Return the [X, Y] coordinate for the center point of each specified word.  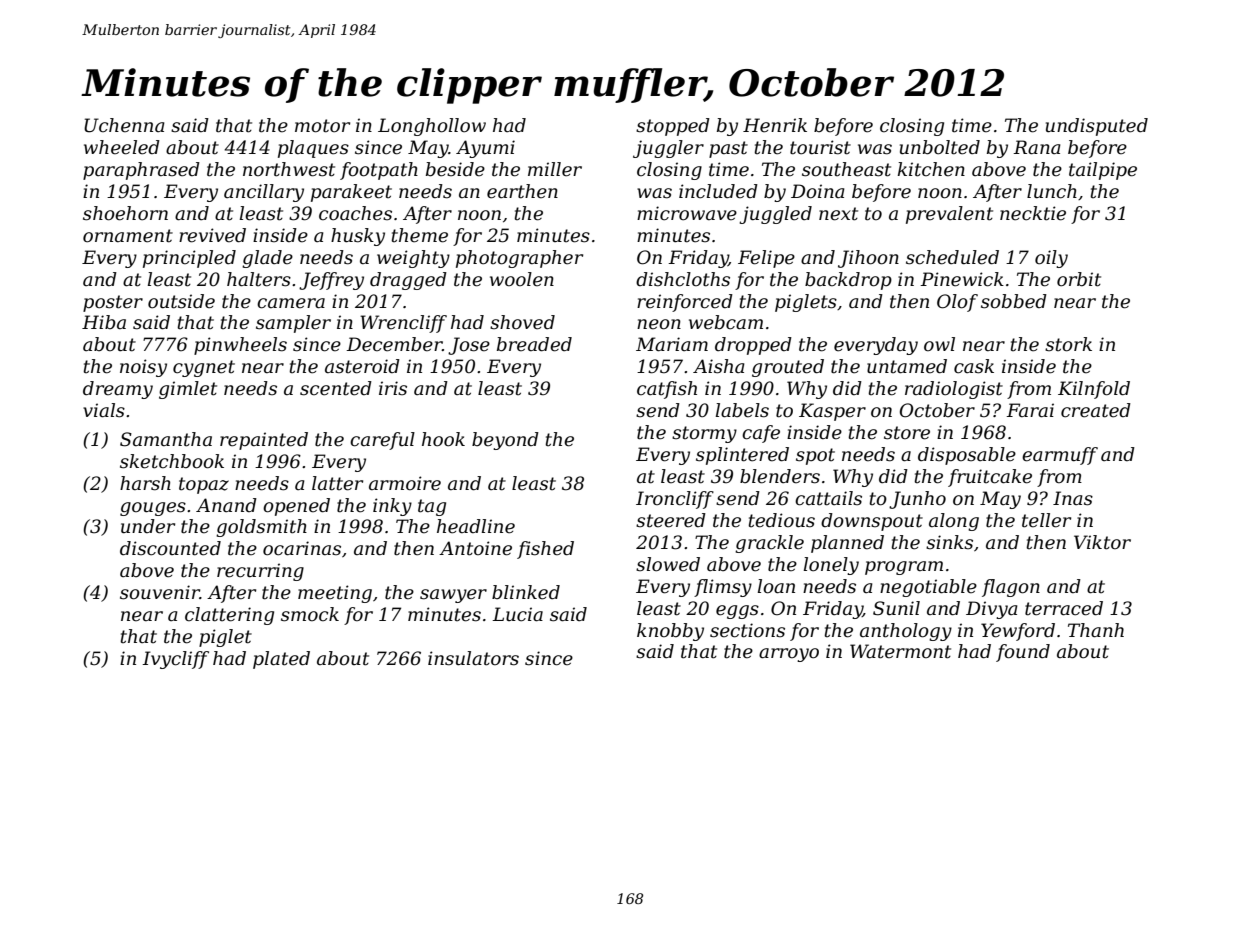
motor [322, 126]
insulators [473, 658]
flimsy [723, 588]
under [148, 526]
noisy [143, 368]
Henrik [775, 125]
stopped [673, 127]
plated [281, 660]
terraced [1064, 608]
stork [1068, 344]
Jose [469, 346]
